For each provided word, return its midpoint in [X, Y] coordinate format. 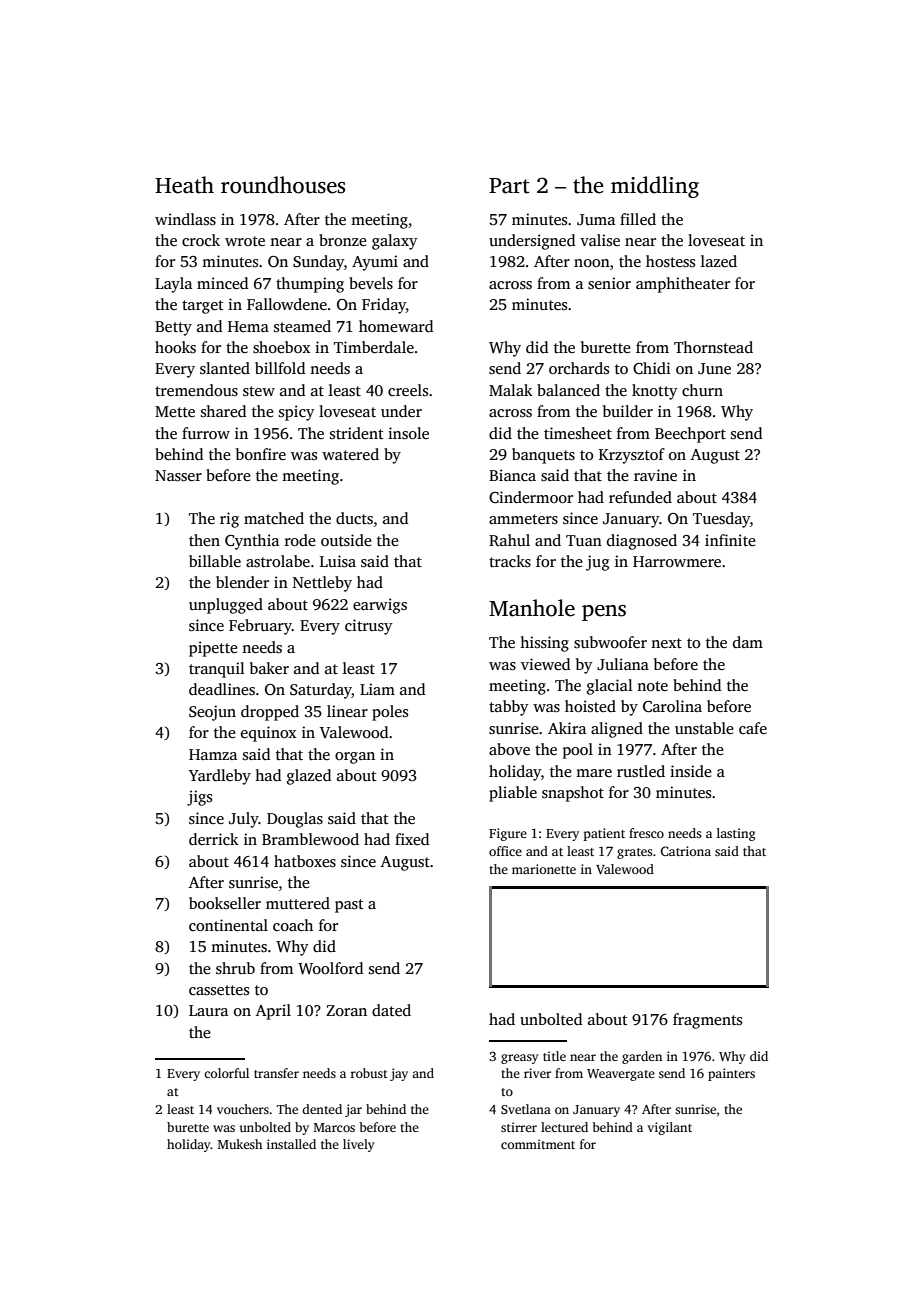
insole [408, 433]
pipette [213, 649]
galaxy [395, 242]
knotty [655, 392]
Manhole [532, 608]
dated [391, 1010]
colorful [226, 1073]
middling [655, 187]
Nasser [178, 476]
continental [228, 925]
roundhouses [283, 185]
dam [748, 642]
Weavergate [621, 1075]
